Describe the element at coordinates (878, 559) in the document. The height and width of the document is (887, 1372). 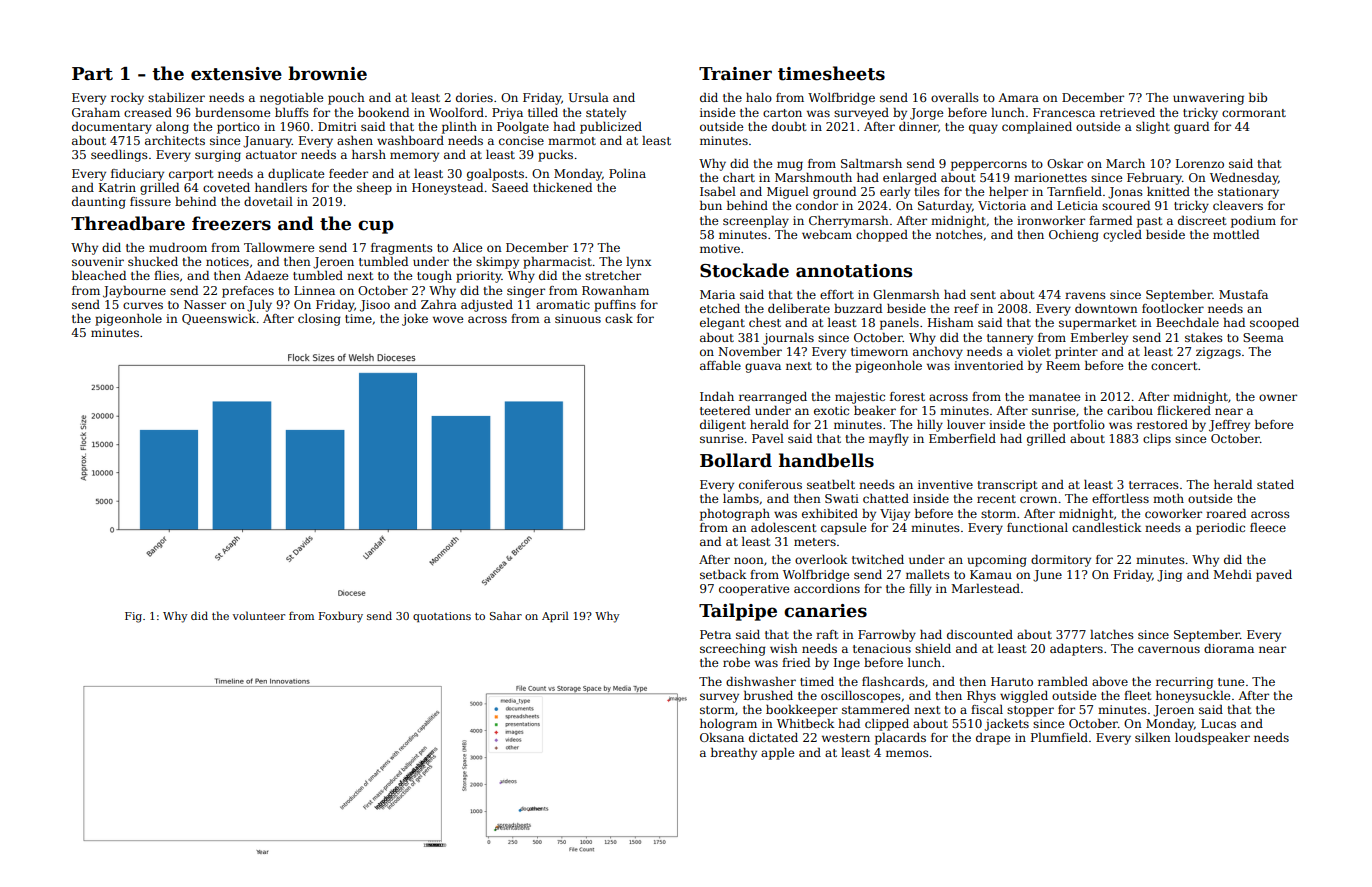
I see `twitched` at that location.
